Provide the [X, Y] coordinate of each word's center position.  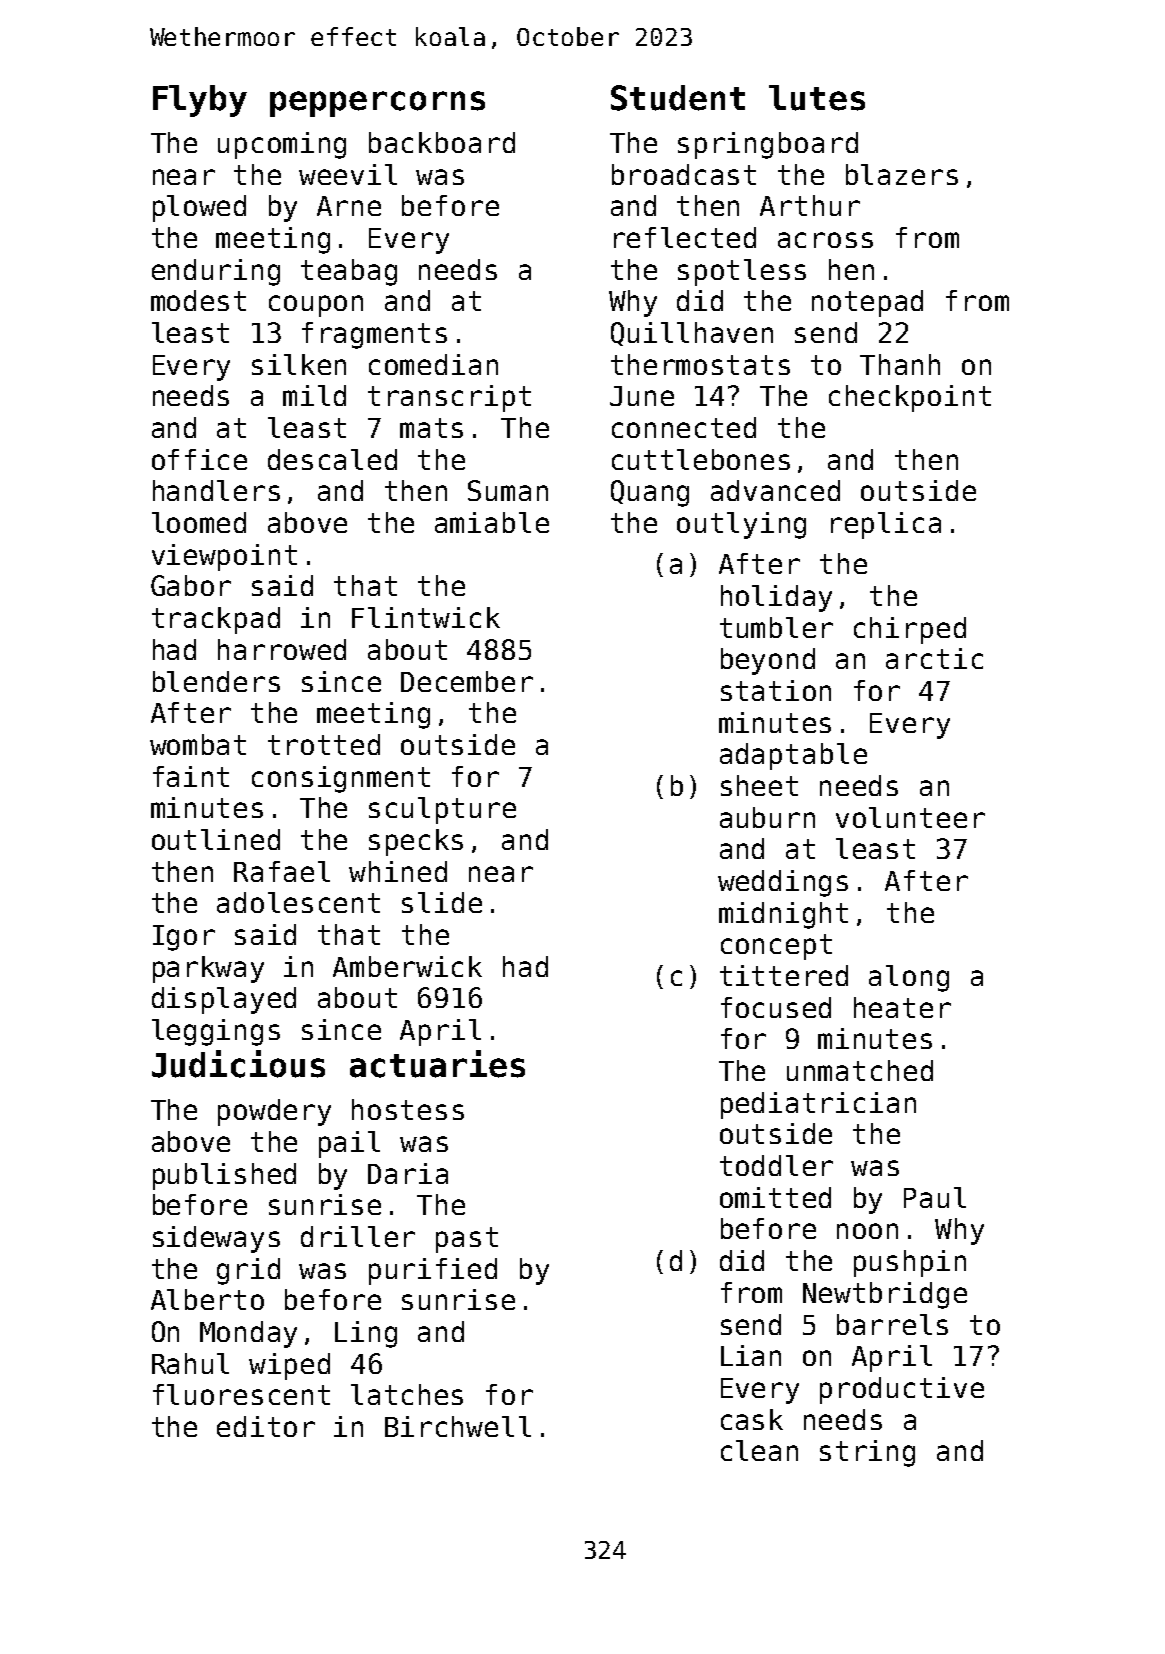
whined [398, 871]
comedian [433, 364]
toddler [776, 1165]
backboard [442, 142]
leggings [216, 1032]
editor [266, 1426]
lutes [817, 98]
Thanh [900, 364]
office [199, 459]
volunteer [910, 817]
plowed [199, 208]
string [867, 1453]
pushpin [910, 1263]
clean [759, 1450]
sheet [759, 785]
